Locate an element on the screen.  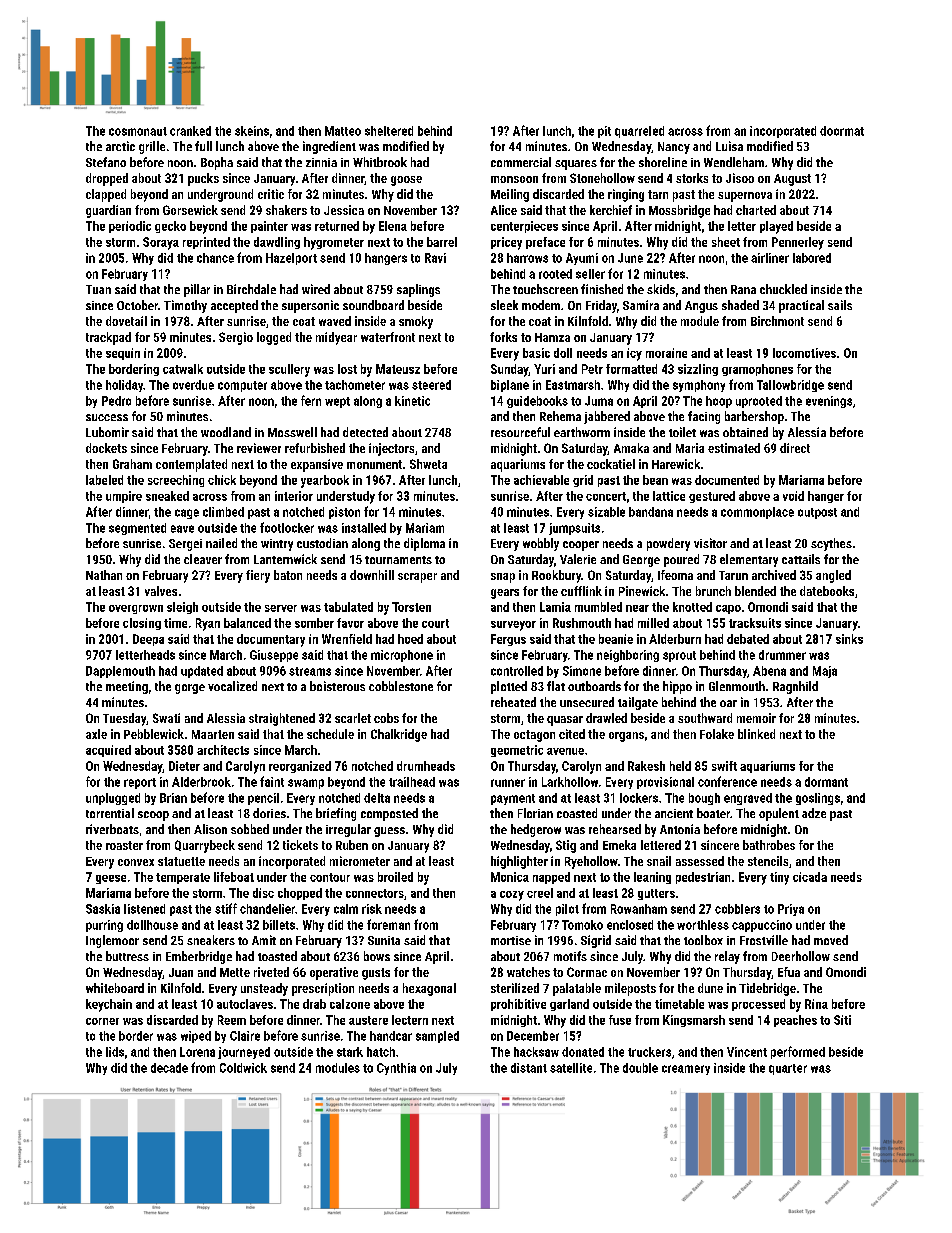
dormant is located at coordinates (826, 782).
